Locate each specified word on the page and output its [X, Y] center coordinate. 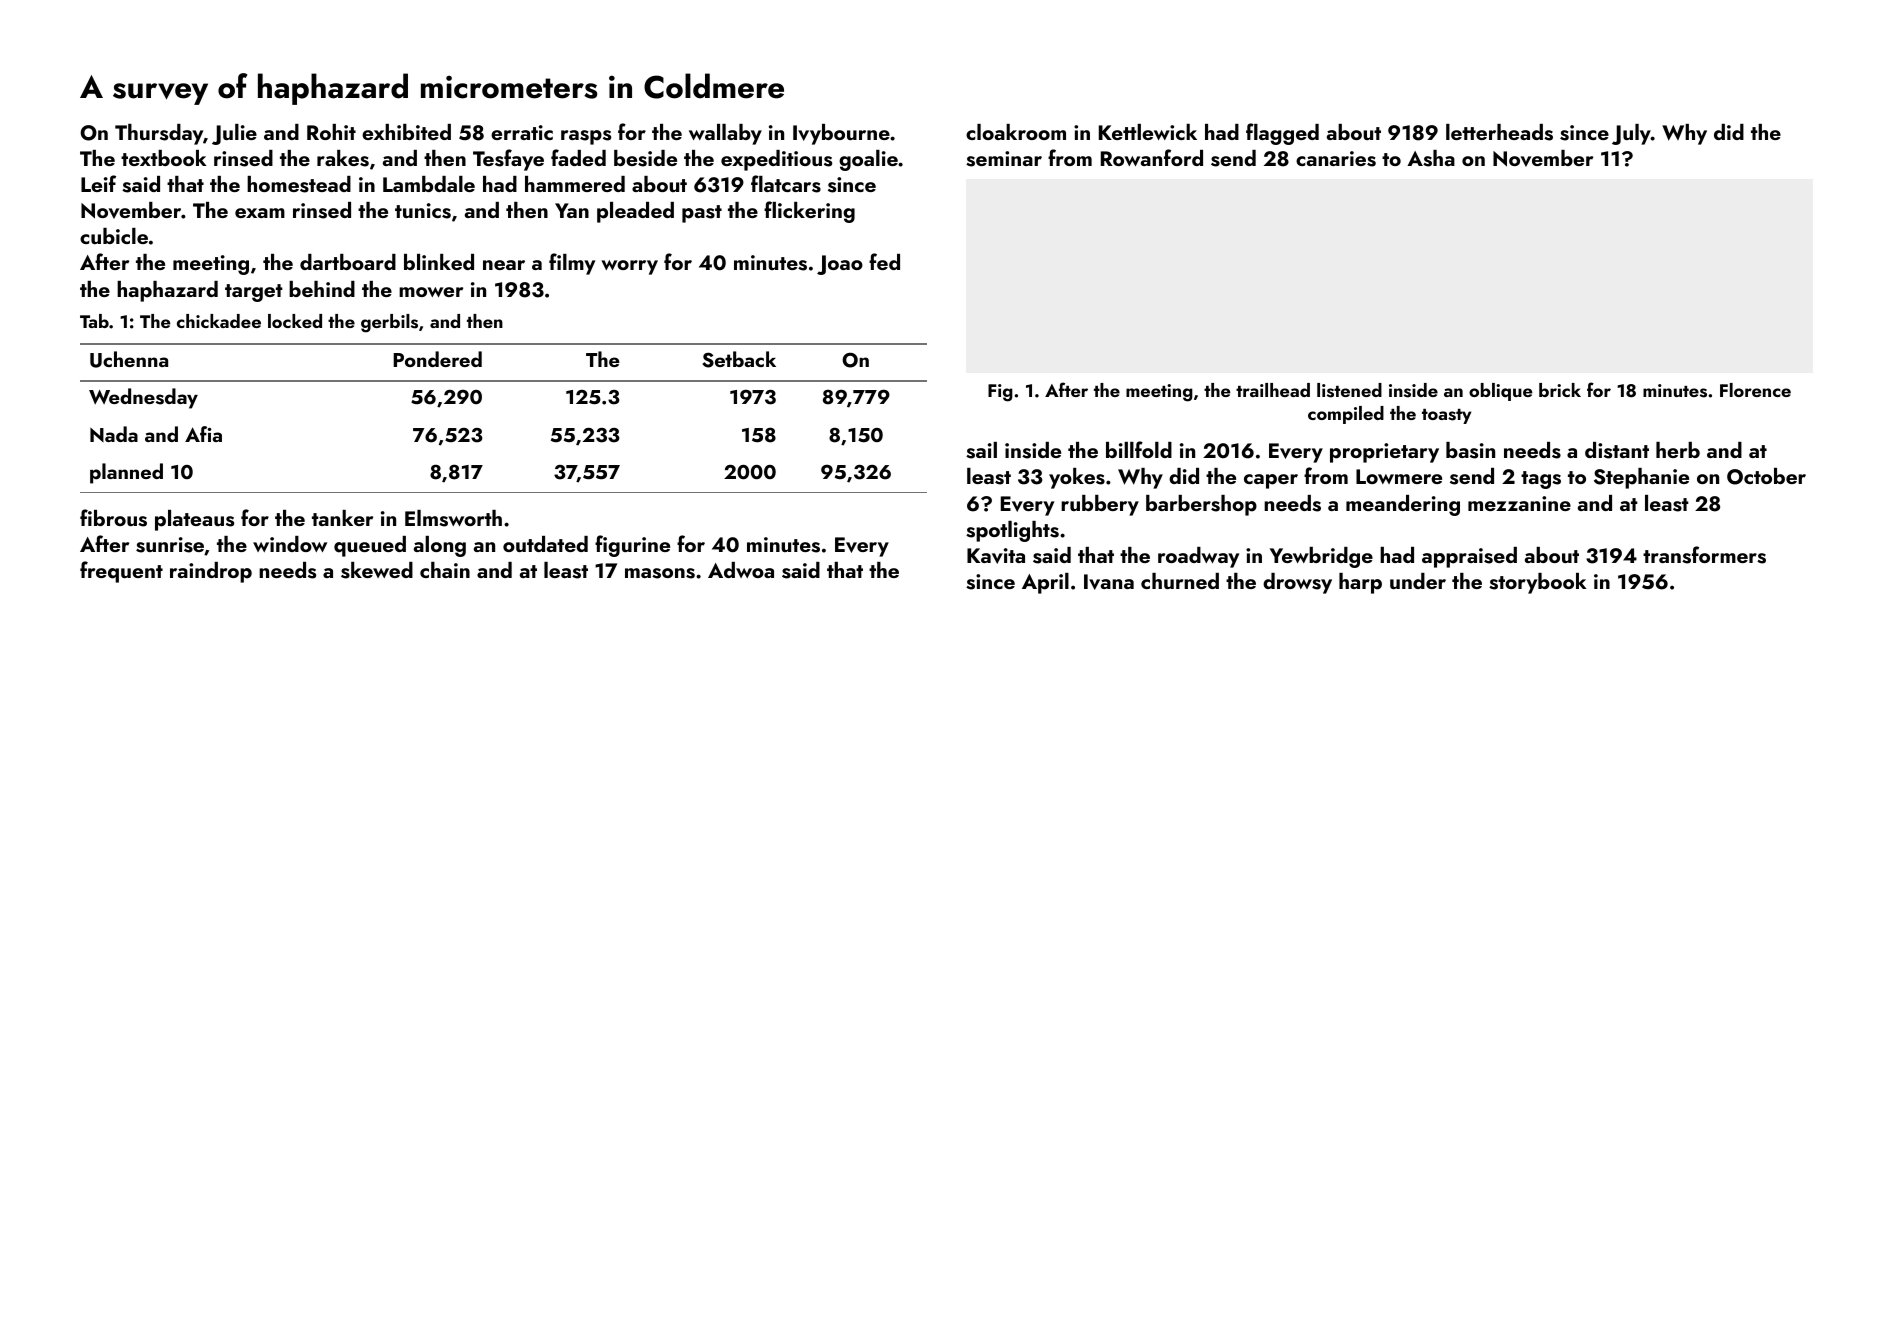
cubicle [114, 236]
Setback [739, 359]
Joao [840, 265]
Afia [203, 434]
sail [981, 450]
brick [1560, 390]
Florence [1755, 390]
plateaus [194, 520]
